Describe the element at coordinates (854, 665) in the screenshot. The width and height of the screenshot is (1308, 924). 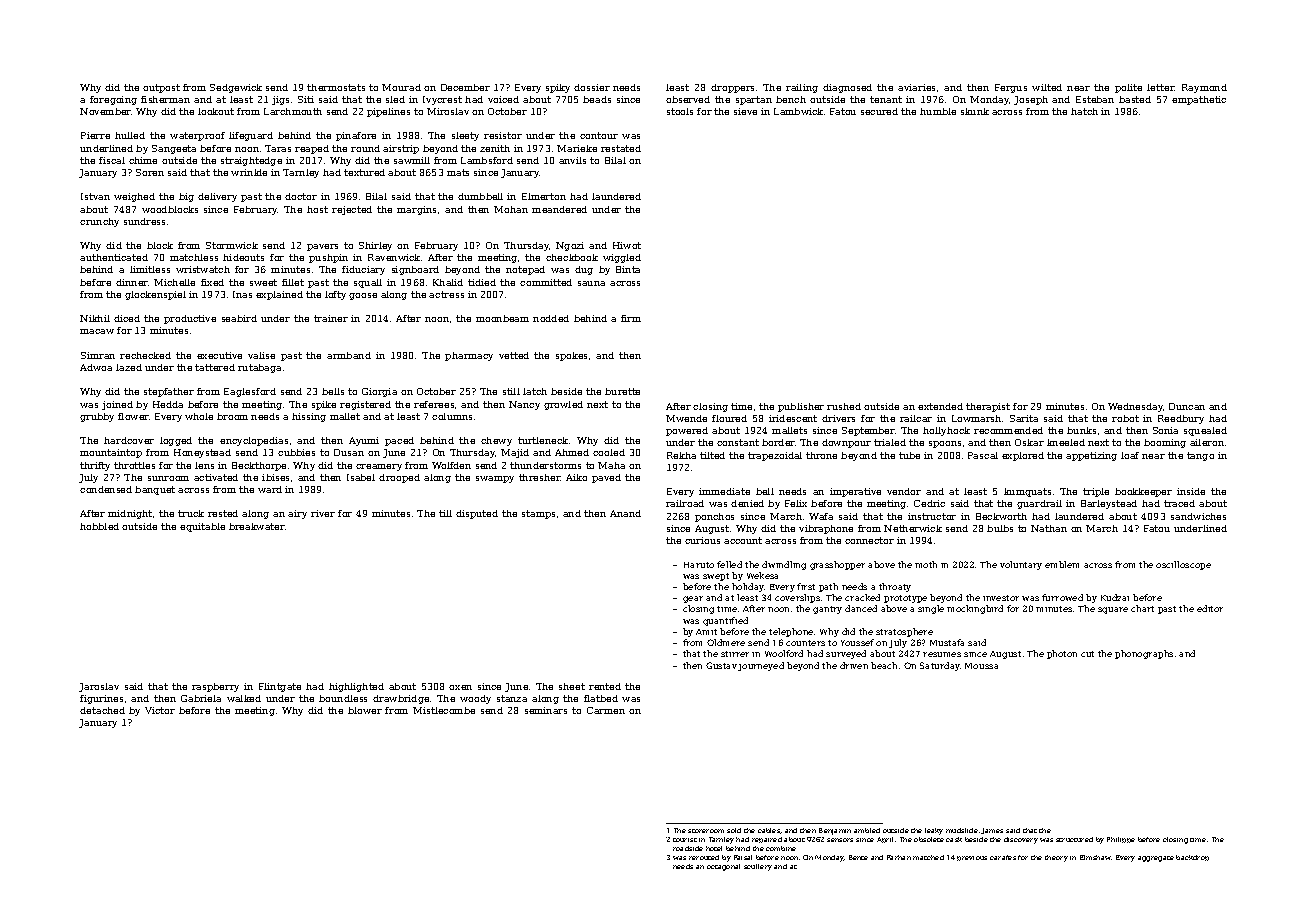
I see `driven` at that location.
